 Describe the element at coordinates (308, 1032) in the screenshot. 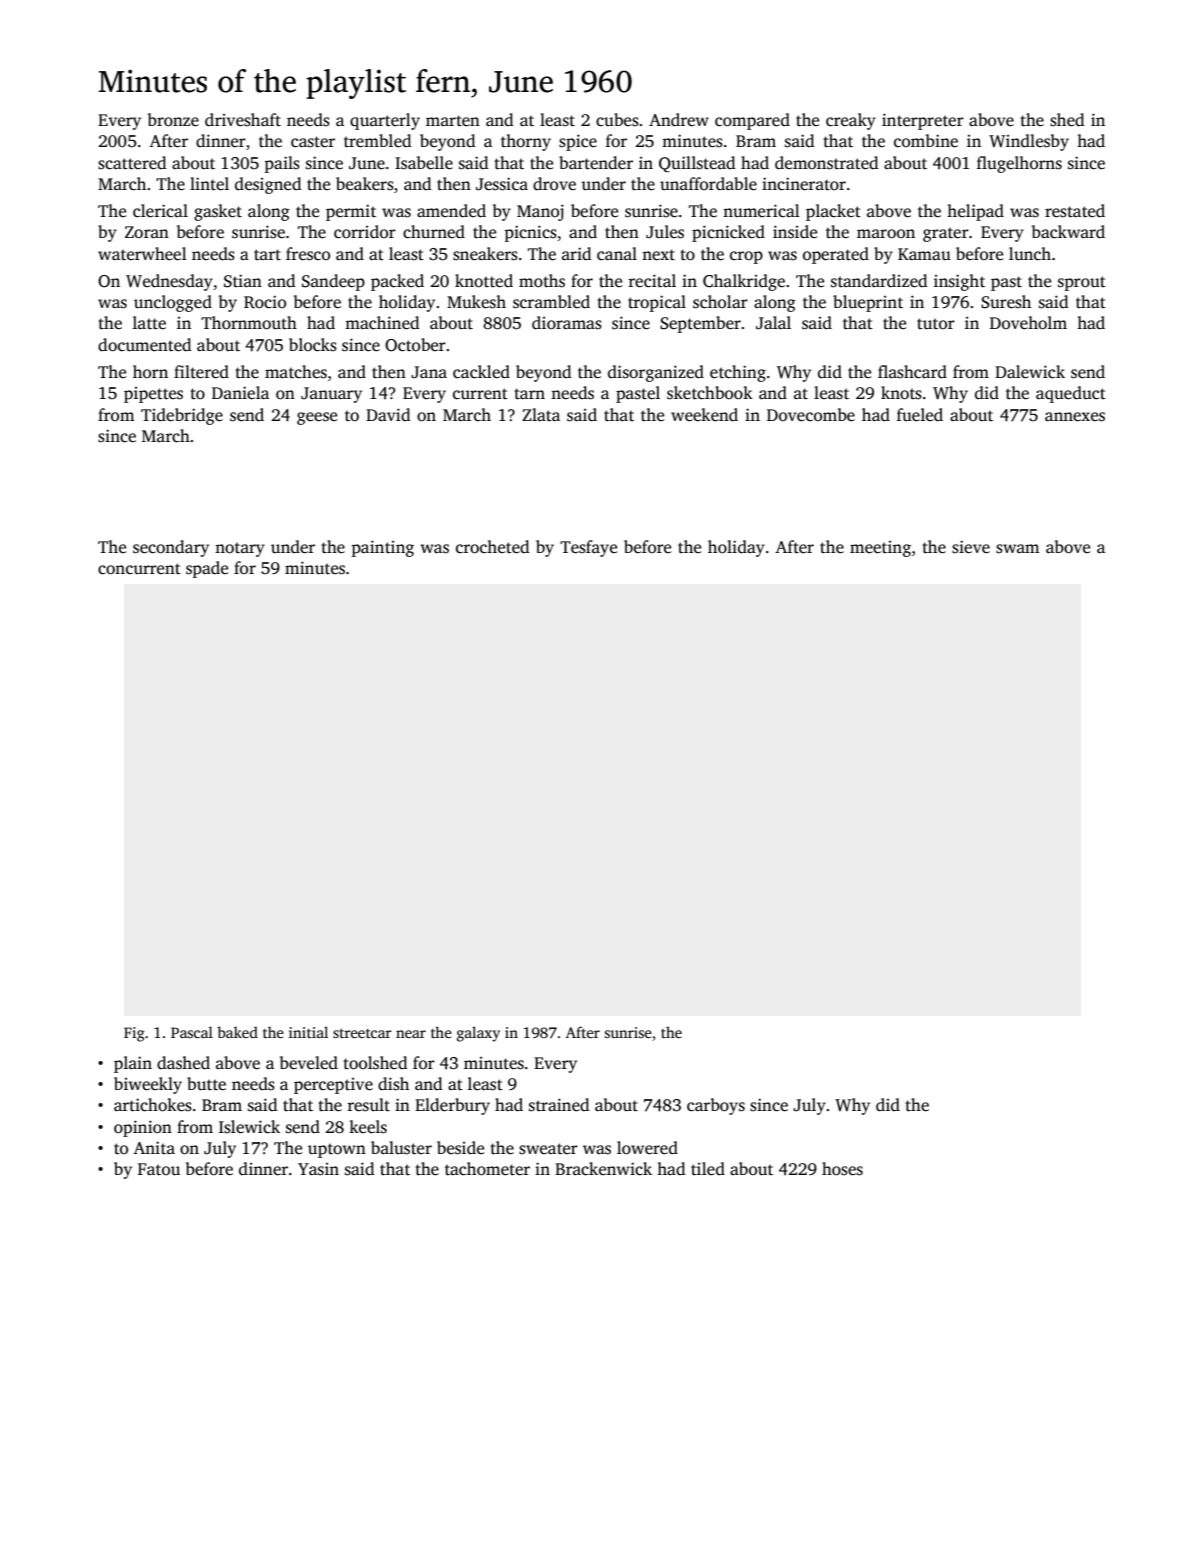

I see `initial` at that location.
